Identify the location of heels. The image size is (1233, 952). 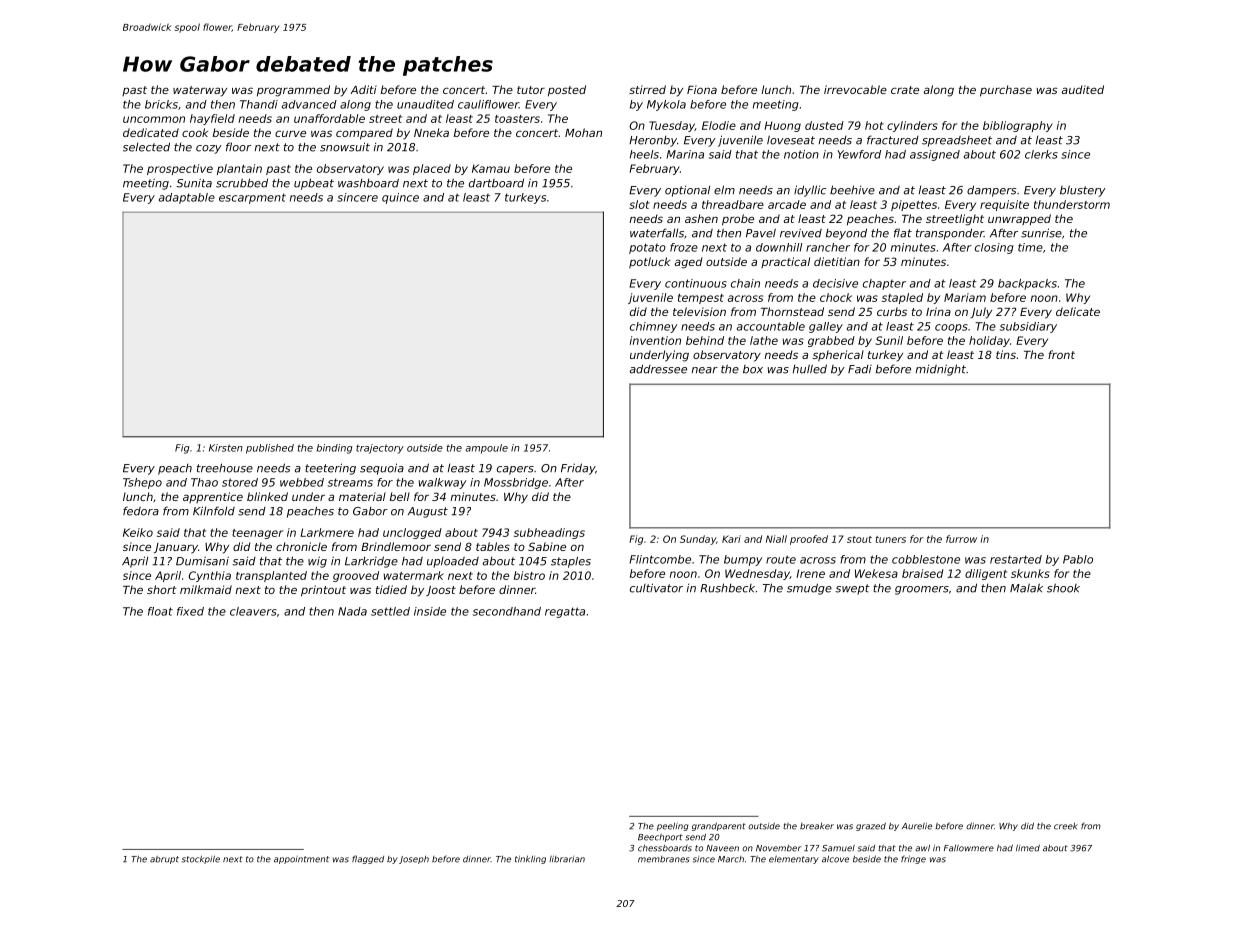
(644, 154).
